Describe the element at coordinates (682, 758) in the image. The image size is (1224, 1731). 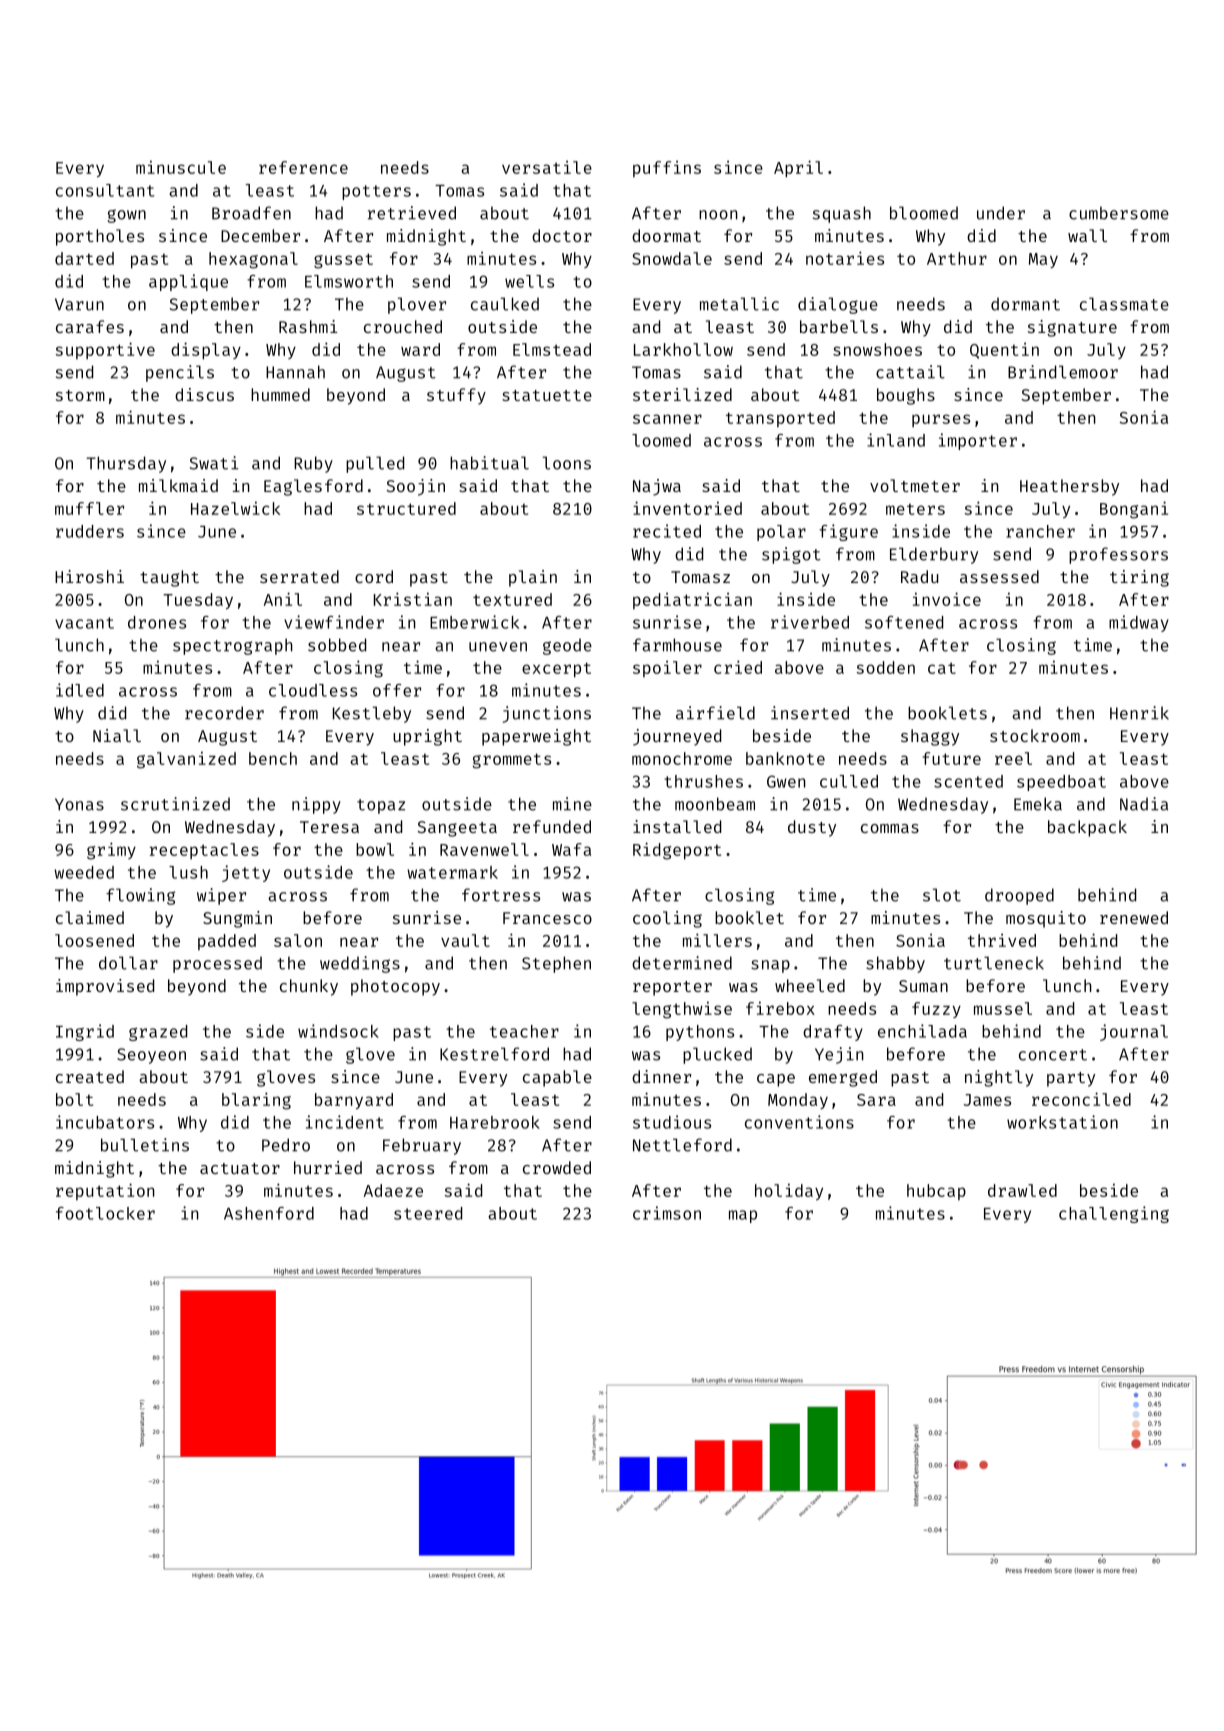
I see `monochrome` at that location.
